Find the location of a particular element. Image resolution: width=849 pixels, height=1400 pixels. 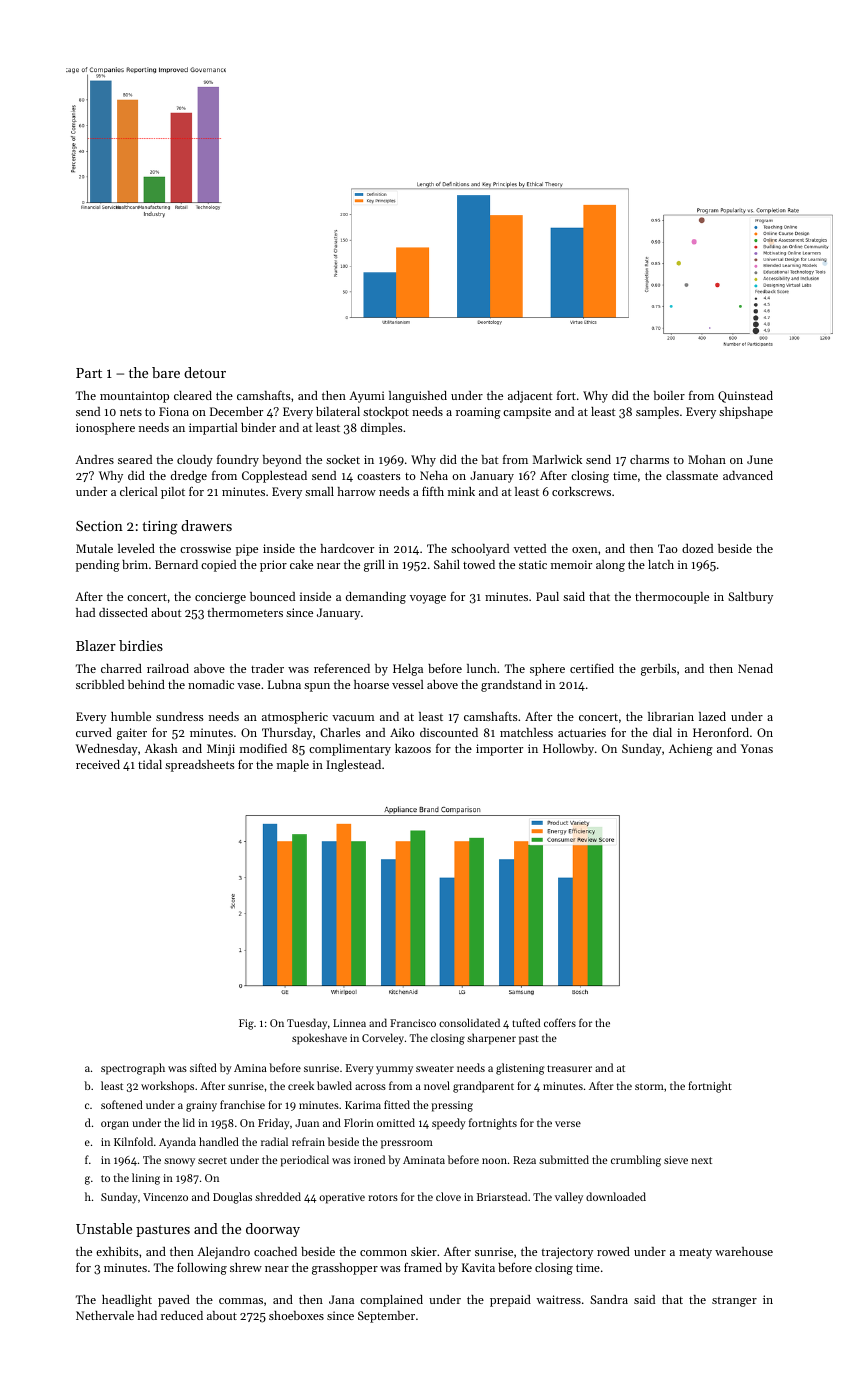

voyage is located at coordinates (428, 599).
